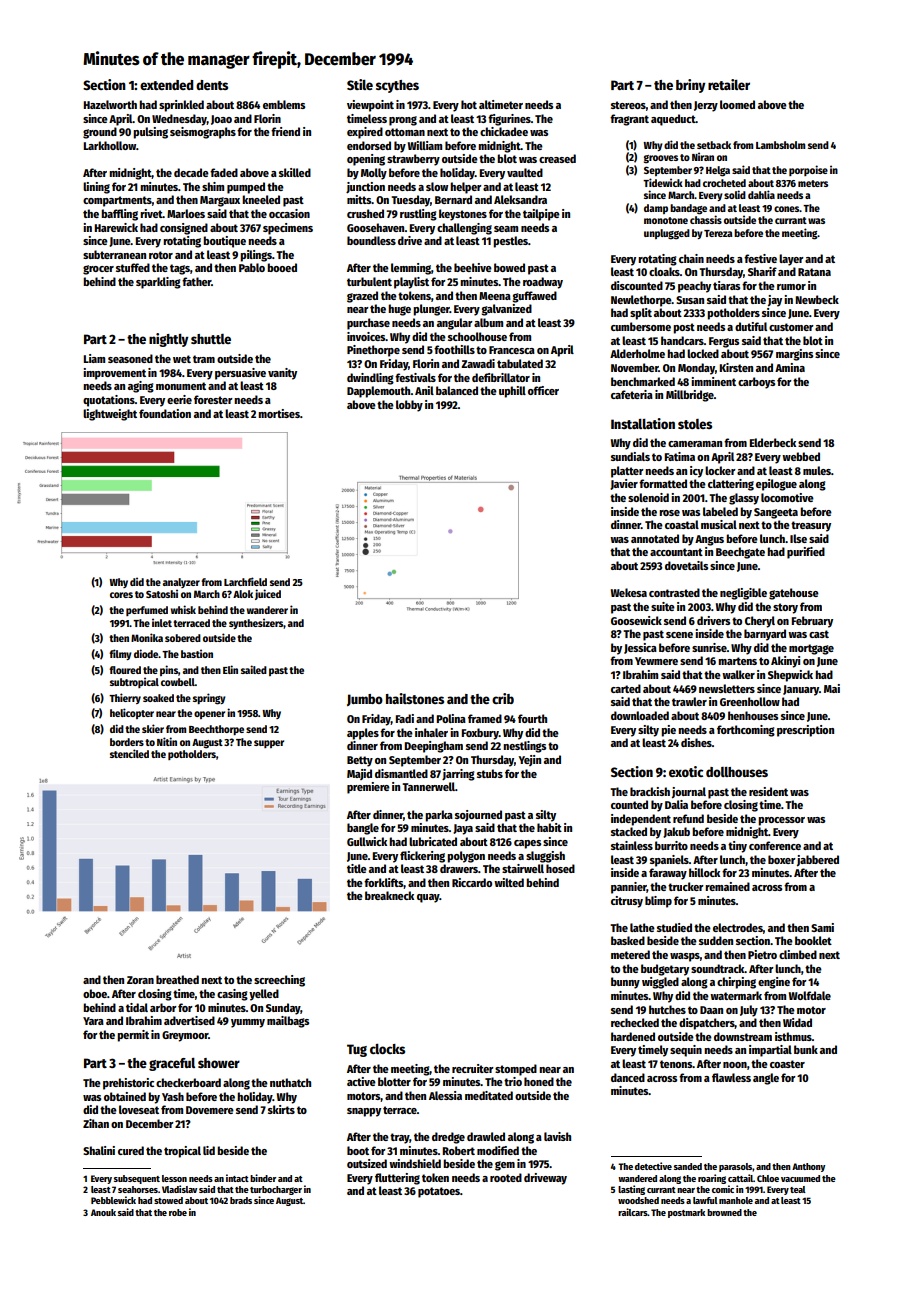 This screenshot has width=924, height=1308. What do you see at coordinates (439, 1192) in the screenshot?
I see `potatoes` at bounding box center [439, 1192].
